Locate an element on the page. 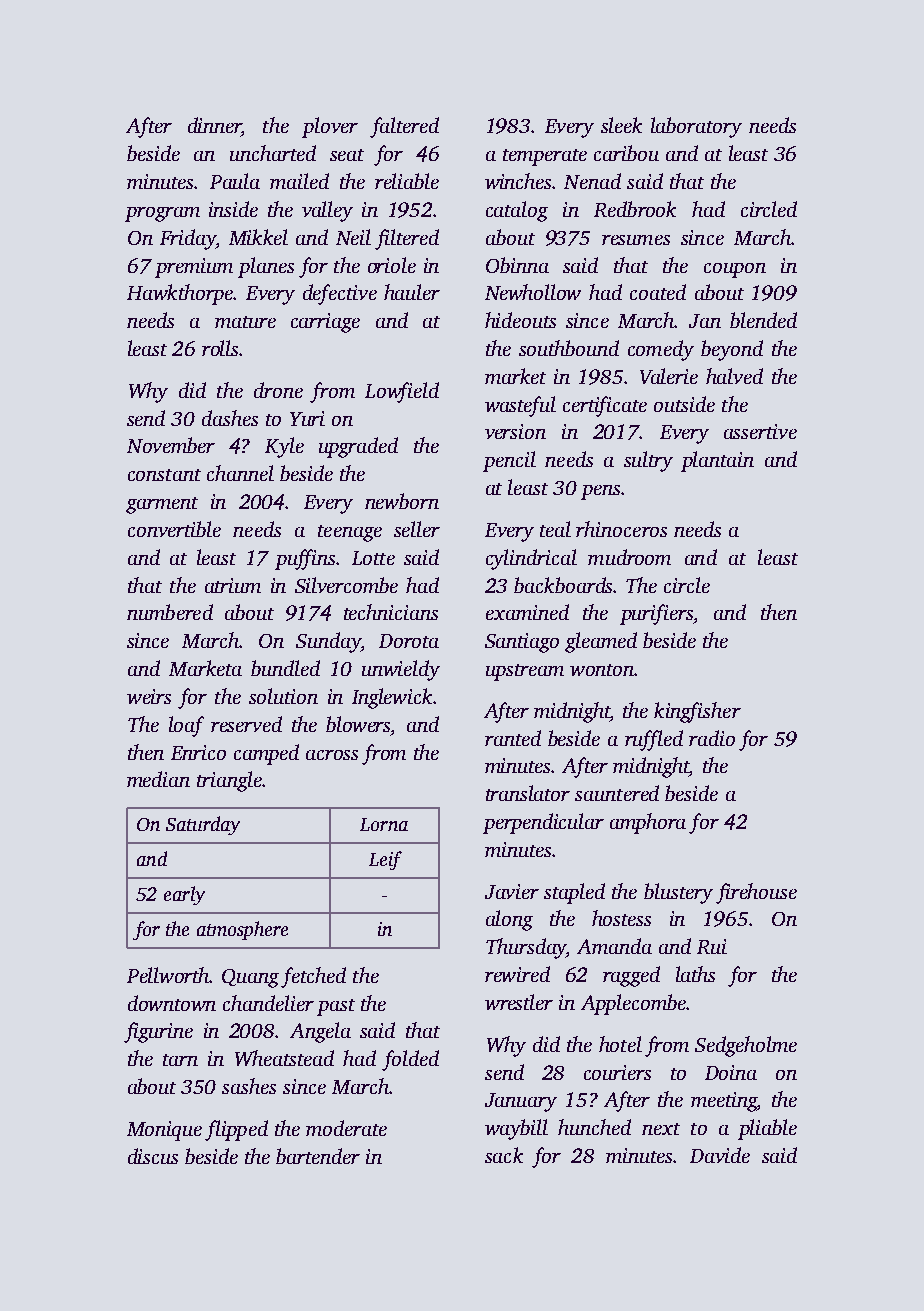 This document has width=924, height=1311. teal is located at coordinates (555, 529).
